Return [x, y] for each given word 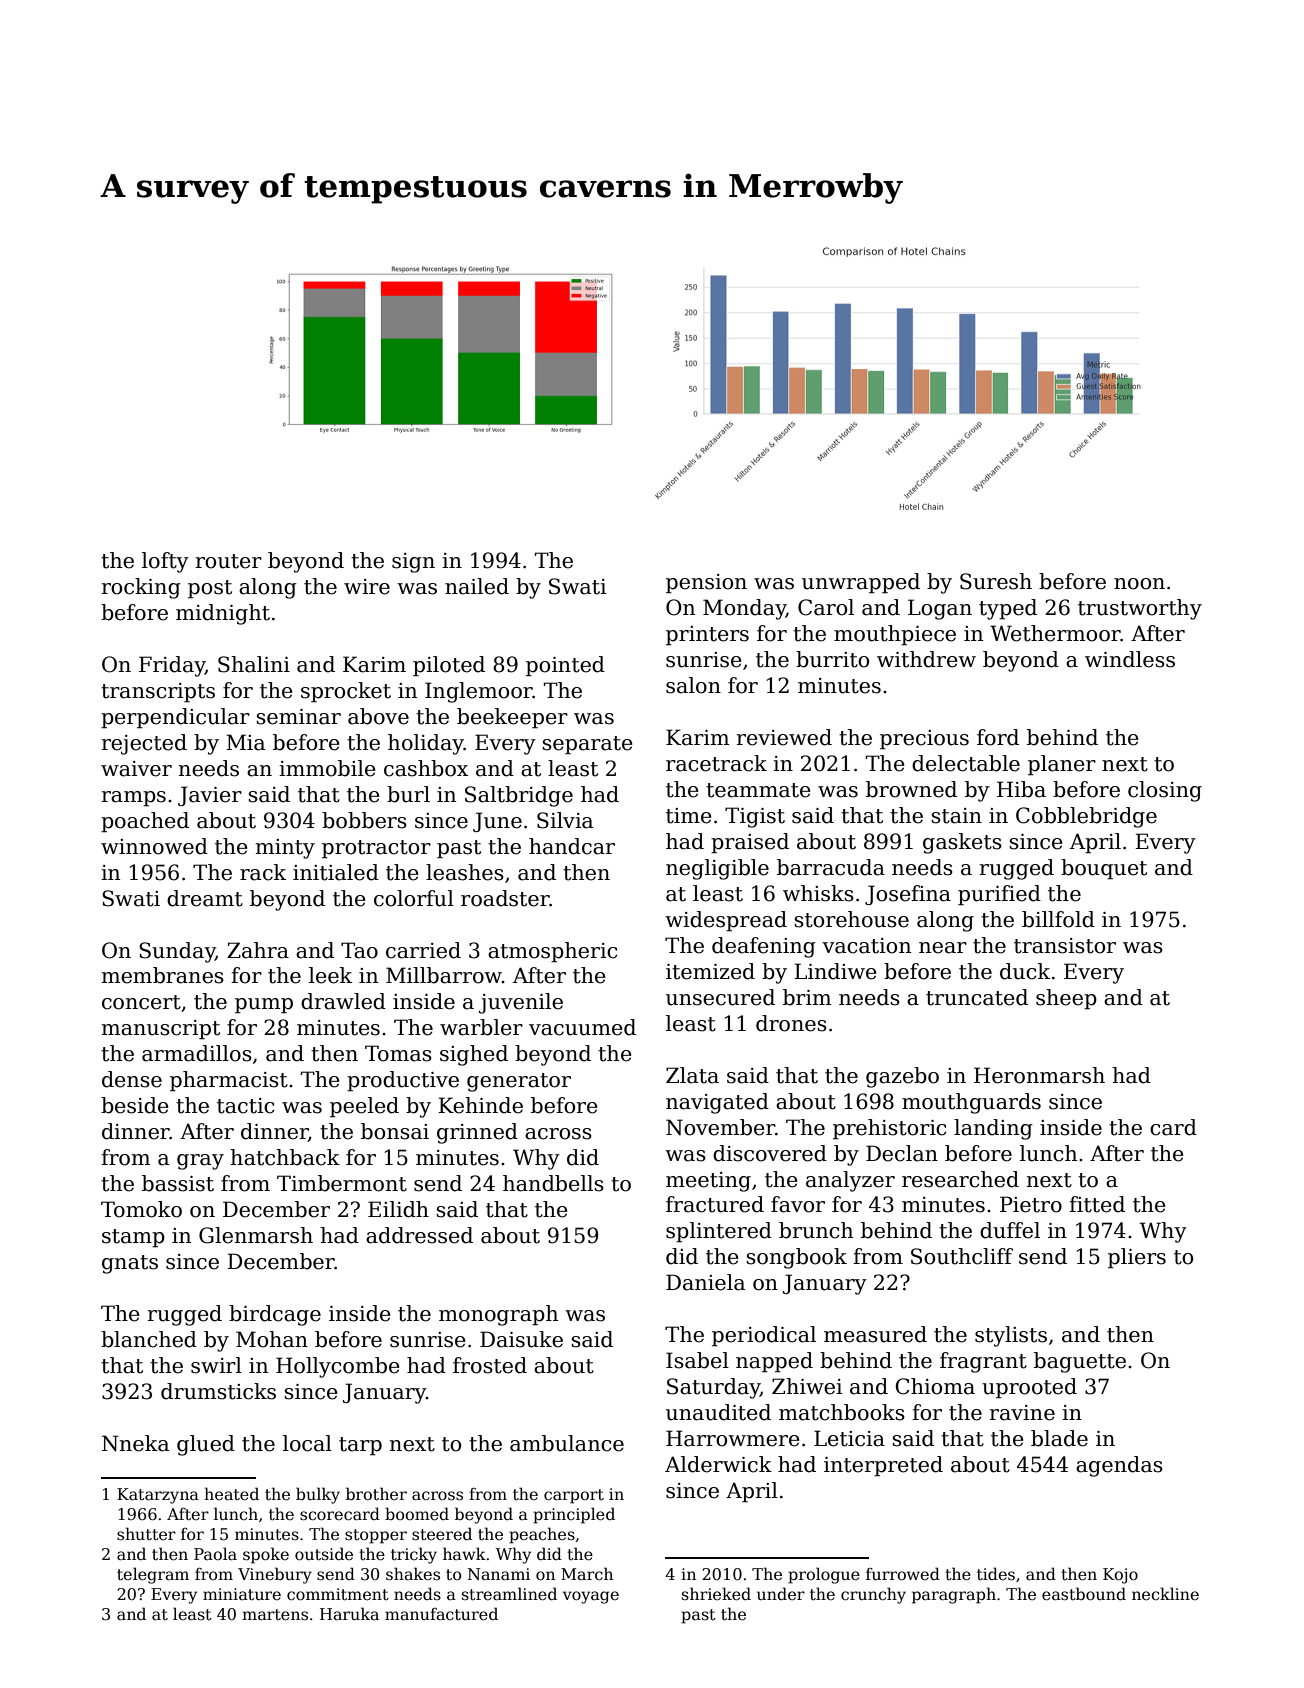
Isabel [697, 1360]
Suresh [996, 581]
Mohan [272, 1339]
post [210, 589]
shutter [146, 1533]
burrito [832, 659]
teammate [758, 790]
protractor [376, 849]
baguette [1080, 1362]
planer [1062, 765]
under [781, 1593]
